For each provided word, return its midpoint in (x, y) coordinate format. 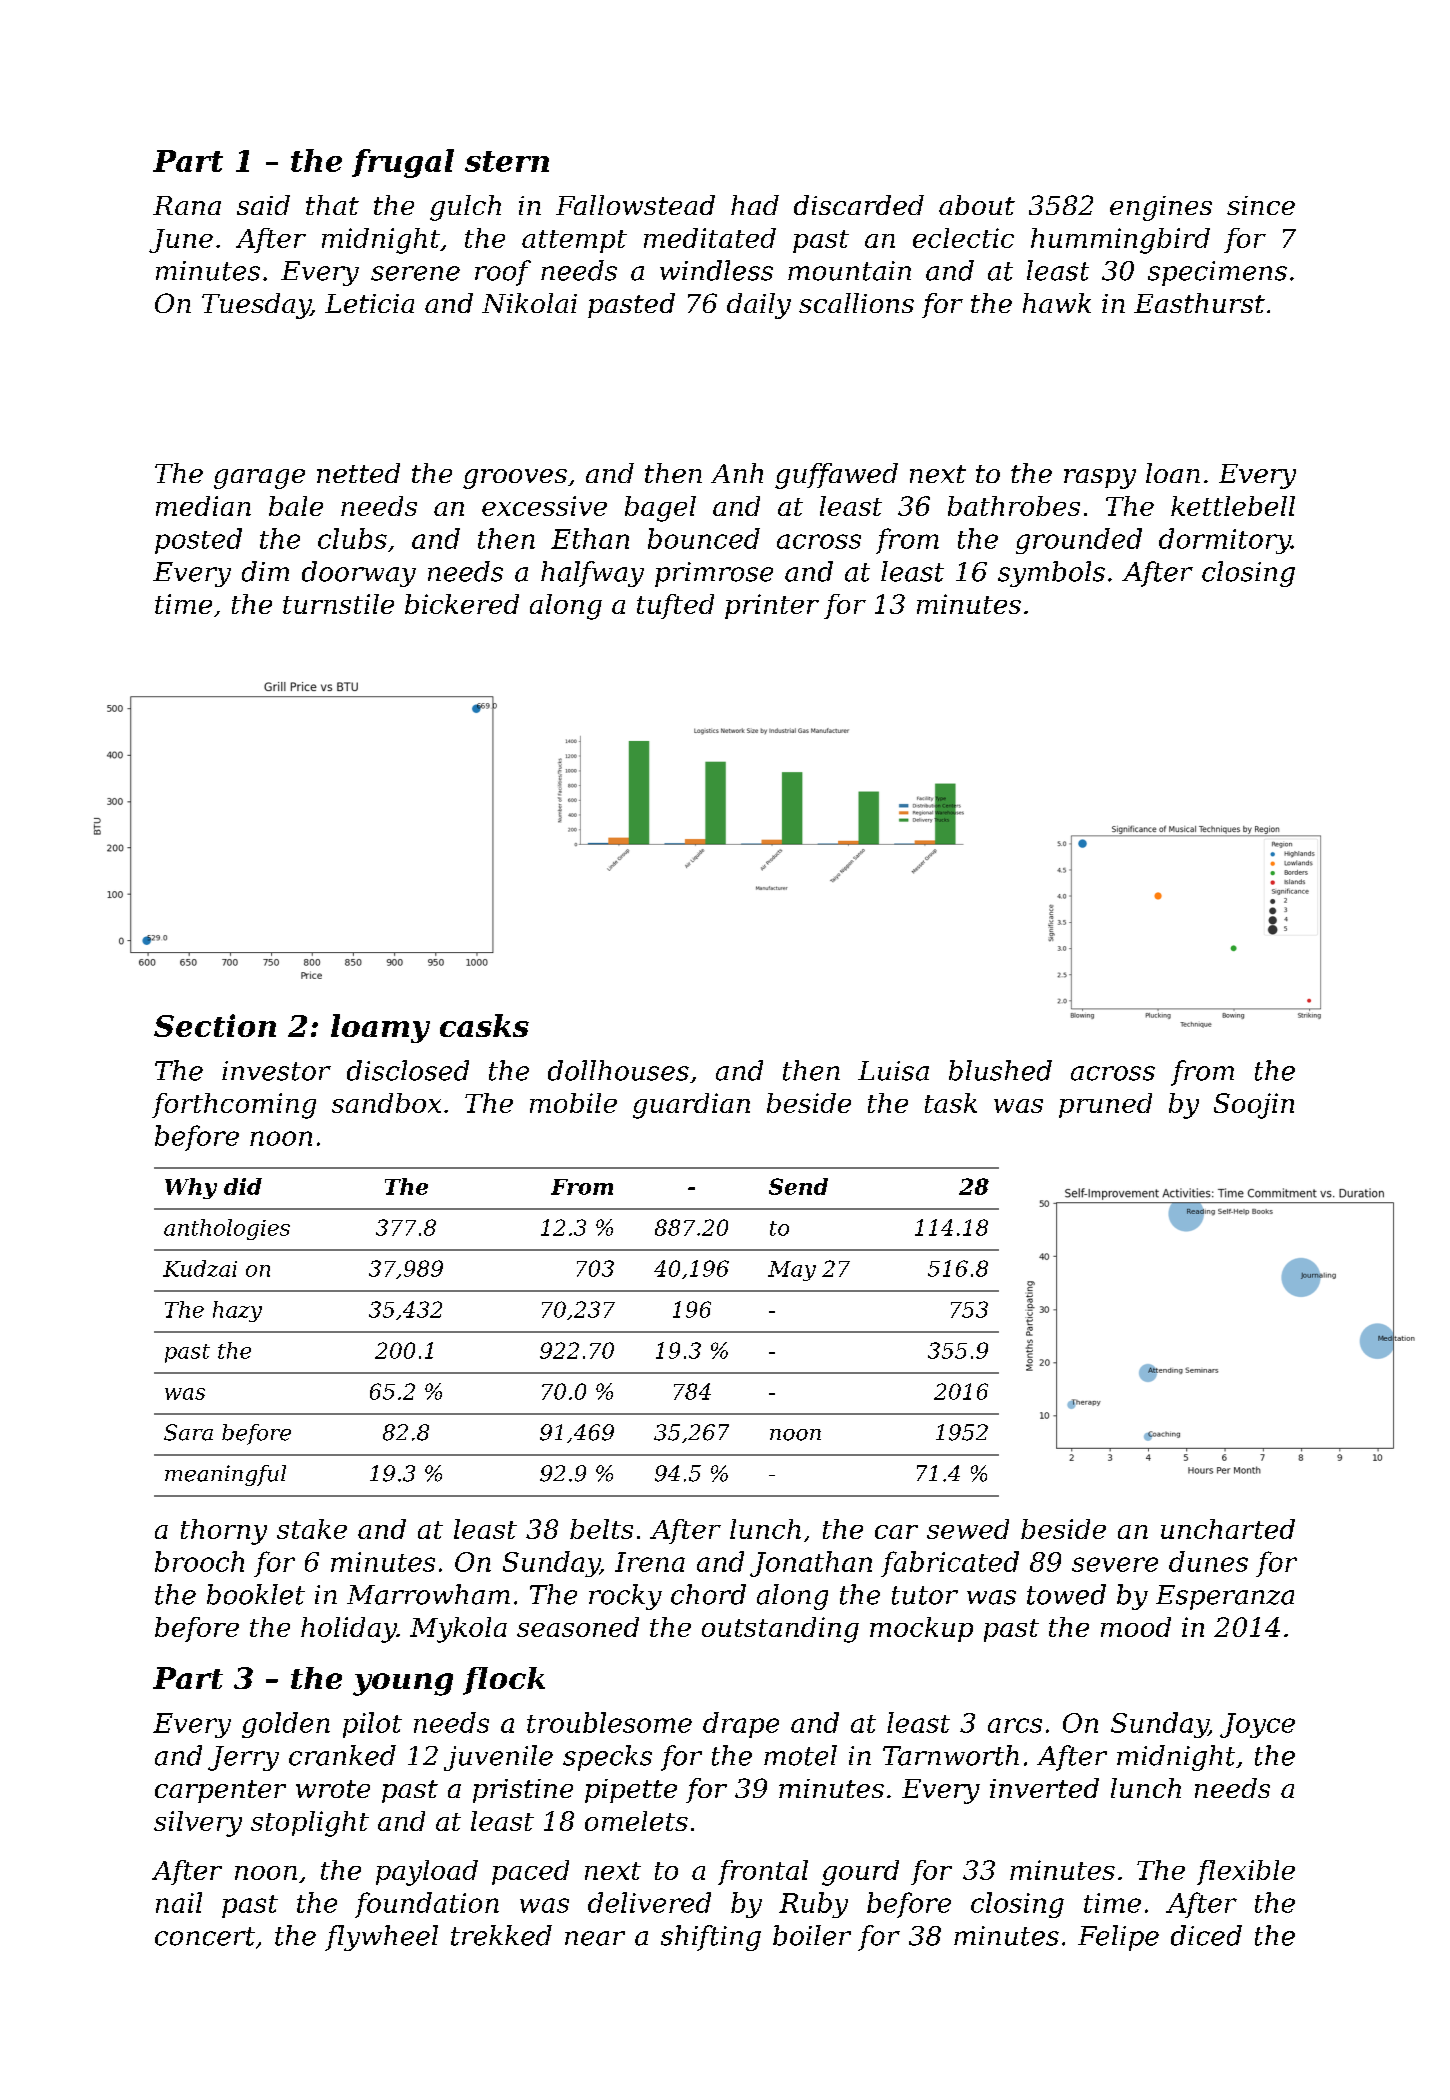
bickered (462, 604)
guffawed (836, 476)
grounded (1079, 541)
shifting (711, 1938)
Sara (188, 1432)
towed (1066, 1594)
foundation (427, 1905)
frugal (403, 163)
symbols (1051, 574)
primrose (714, 574)
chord (708, 1594)
